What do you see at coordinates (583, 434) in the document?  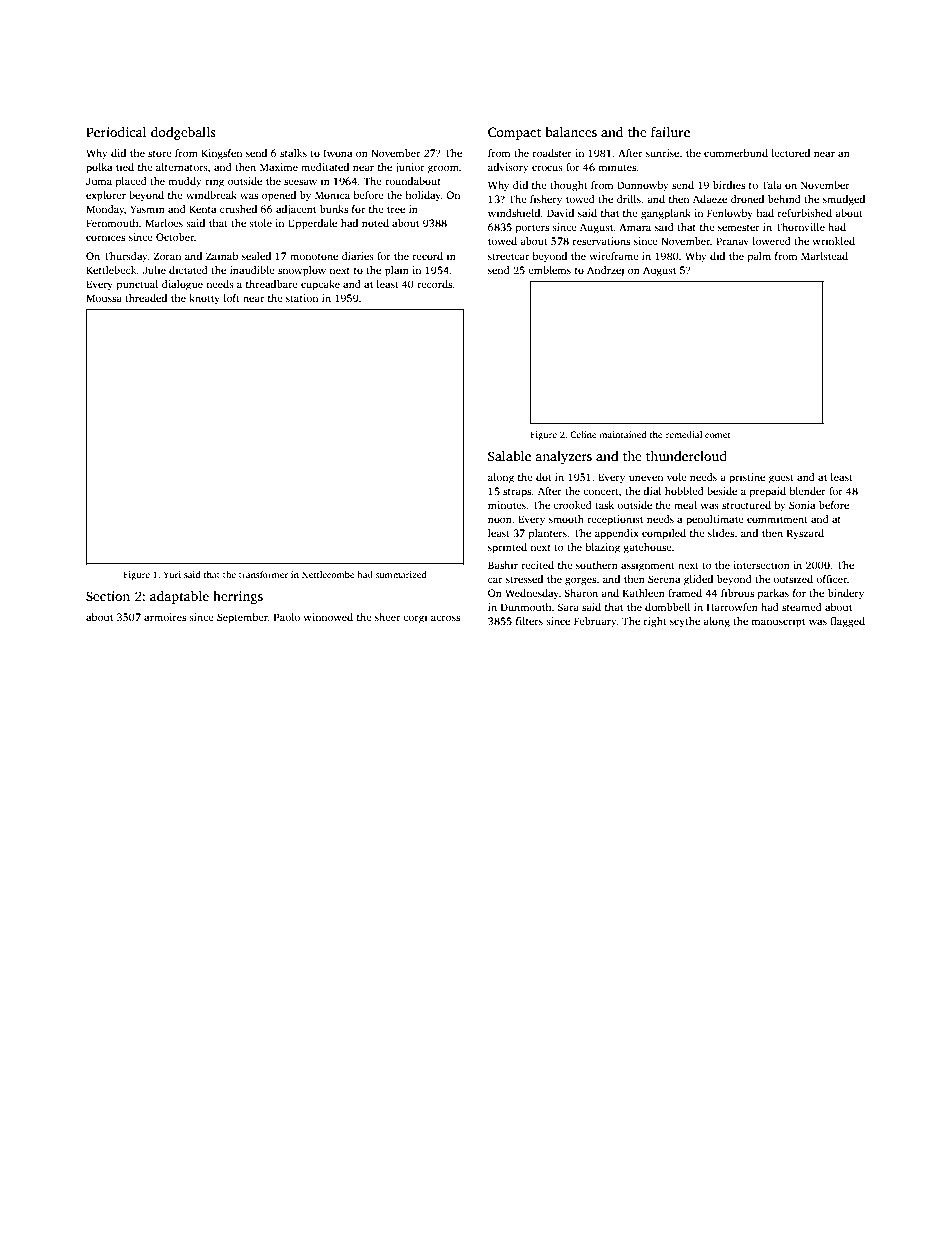 I see `Celine` at bounding box center [583, 434].
